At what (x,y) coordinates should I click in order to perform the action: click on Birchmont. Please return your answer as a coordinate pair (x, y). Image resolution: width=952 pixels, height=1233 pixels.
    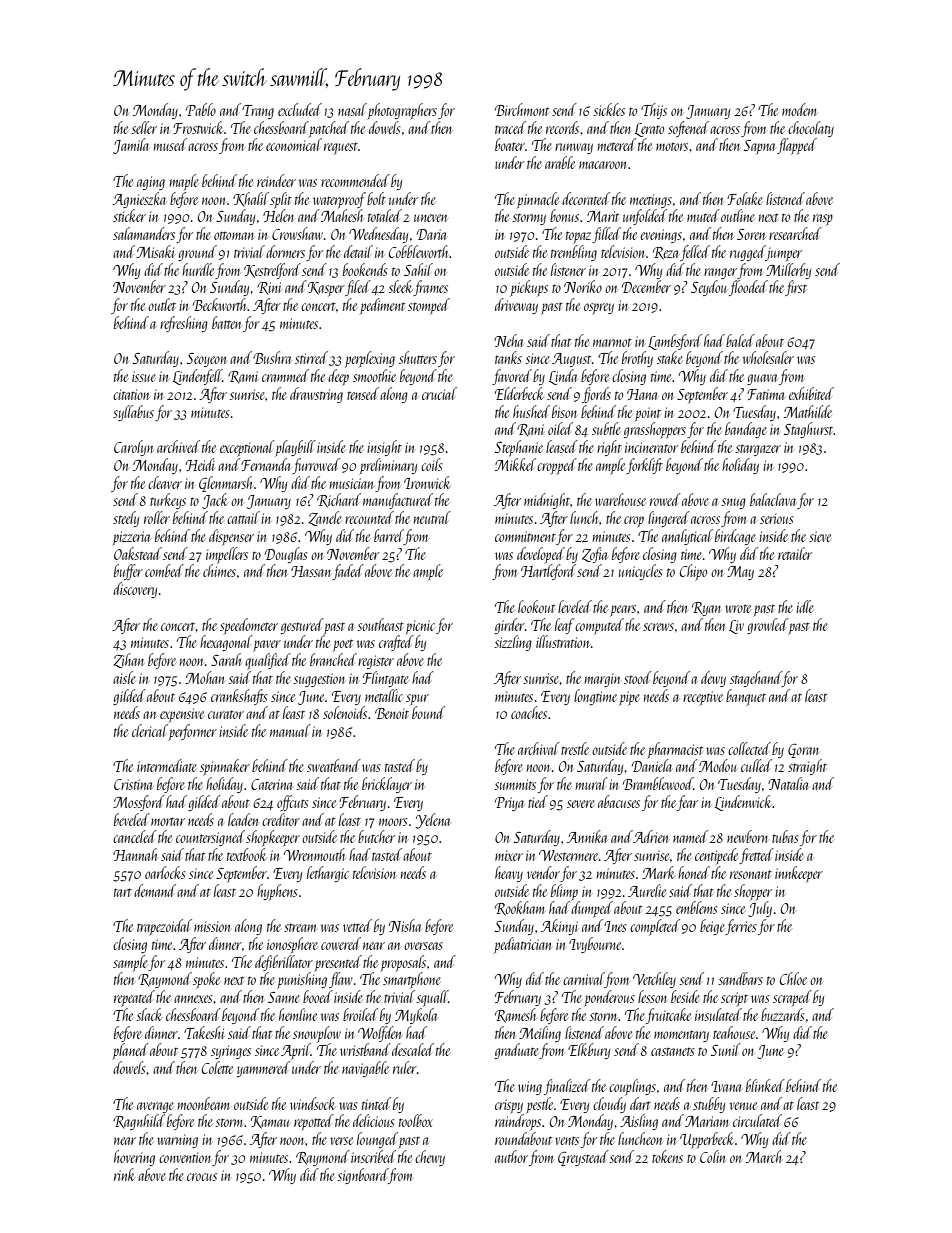
    Looking at the image, I should click on (522, 109).
